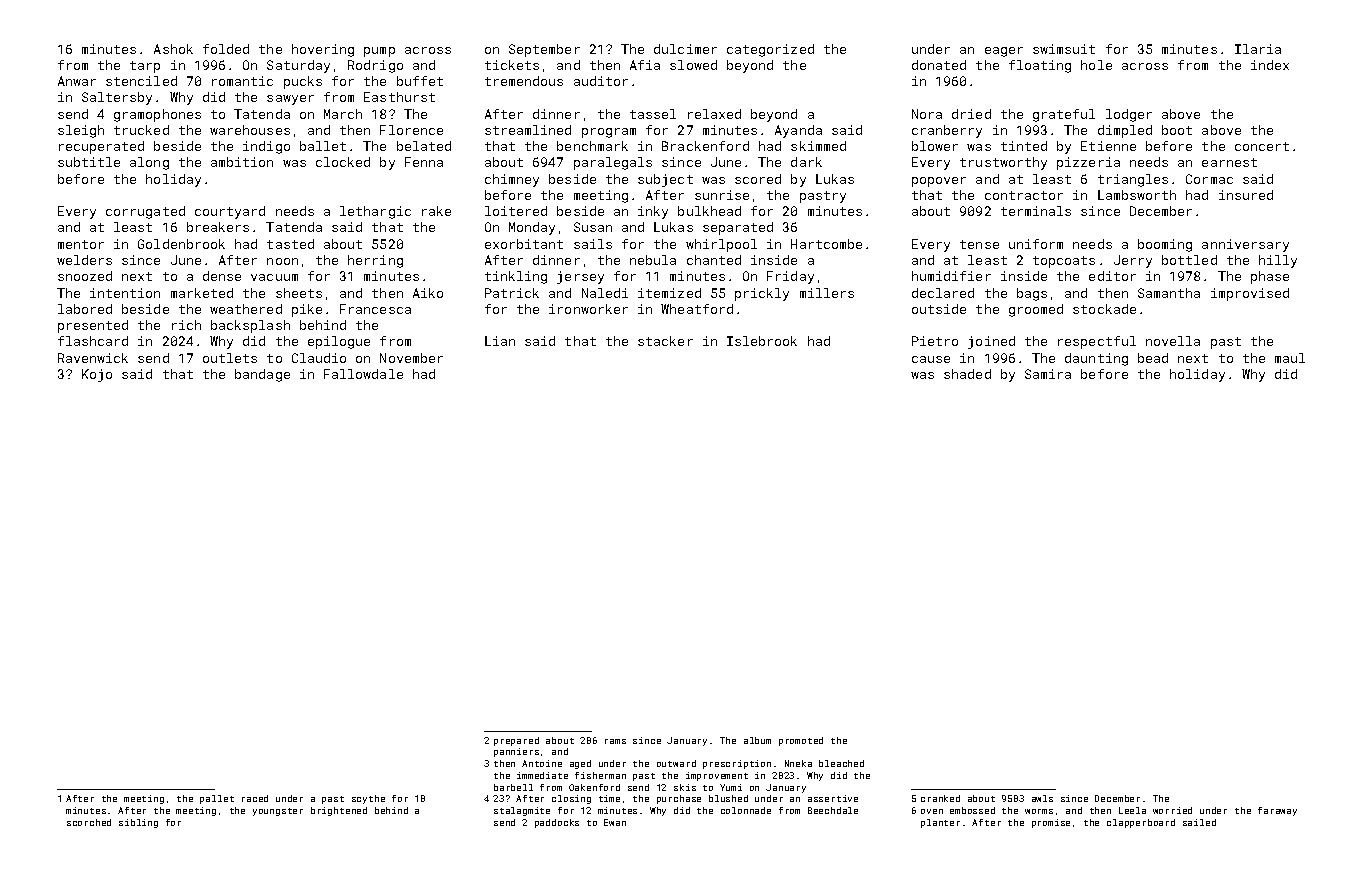  I want to click on album, so click(757, 740).
